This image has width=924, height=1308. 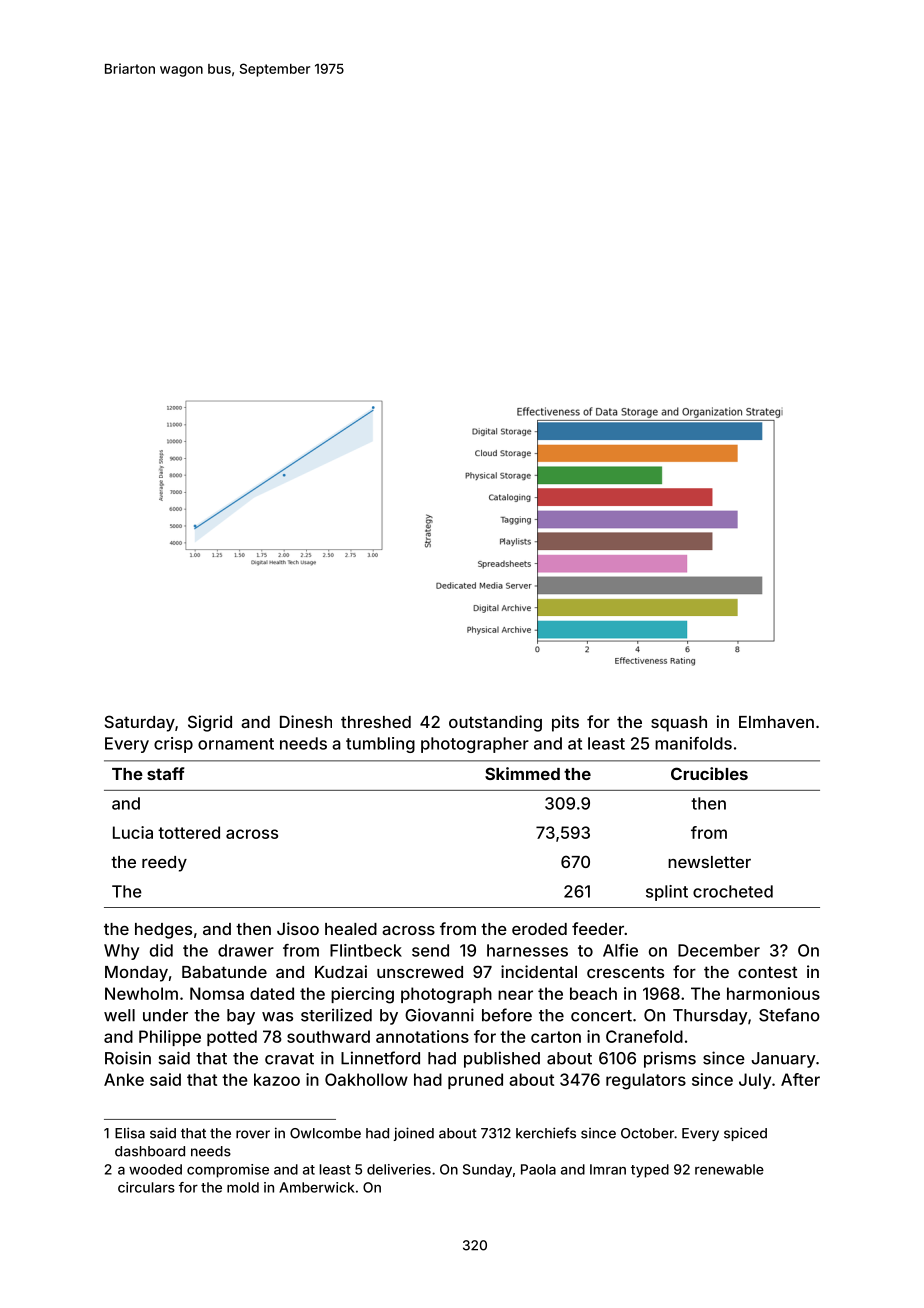 What do you see at coordinates (253, 1134) in the image?
I see `rover` at bounding box center [253, 1134].
